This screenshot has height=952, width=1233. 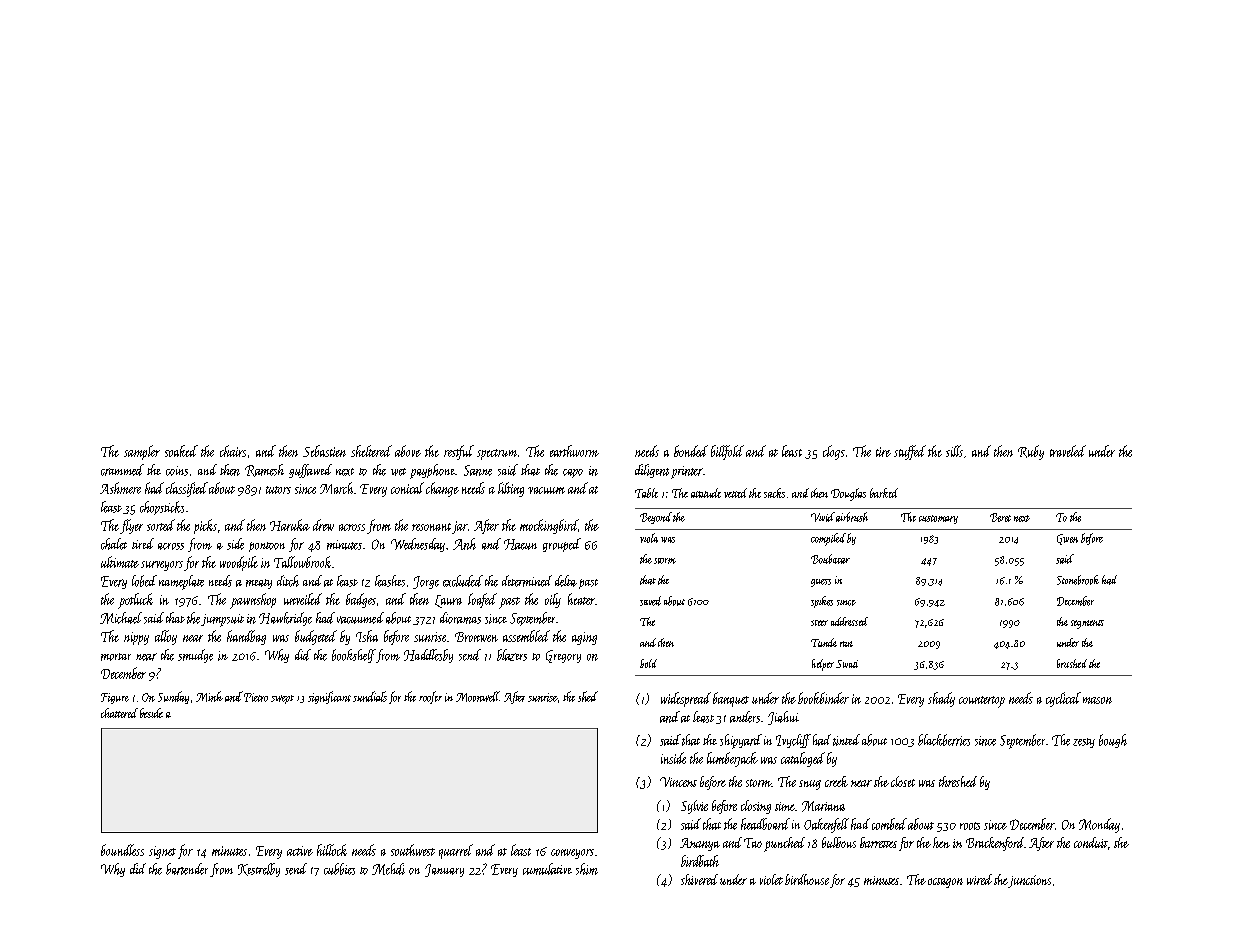 I want to click on bartender, so click(x=187, y=869).
